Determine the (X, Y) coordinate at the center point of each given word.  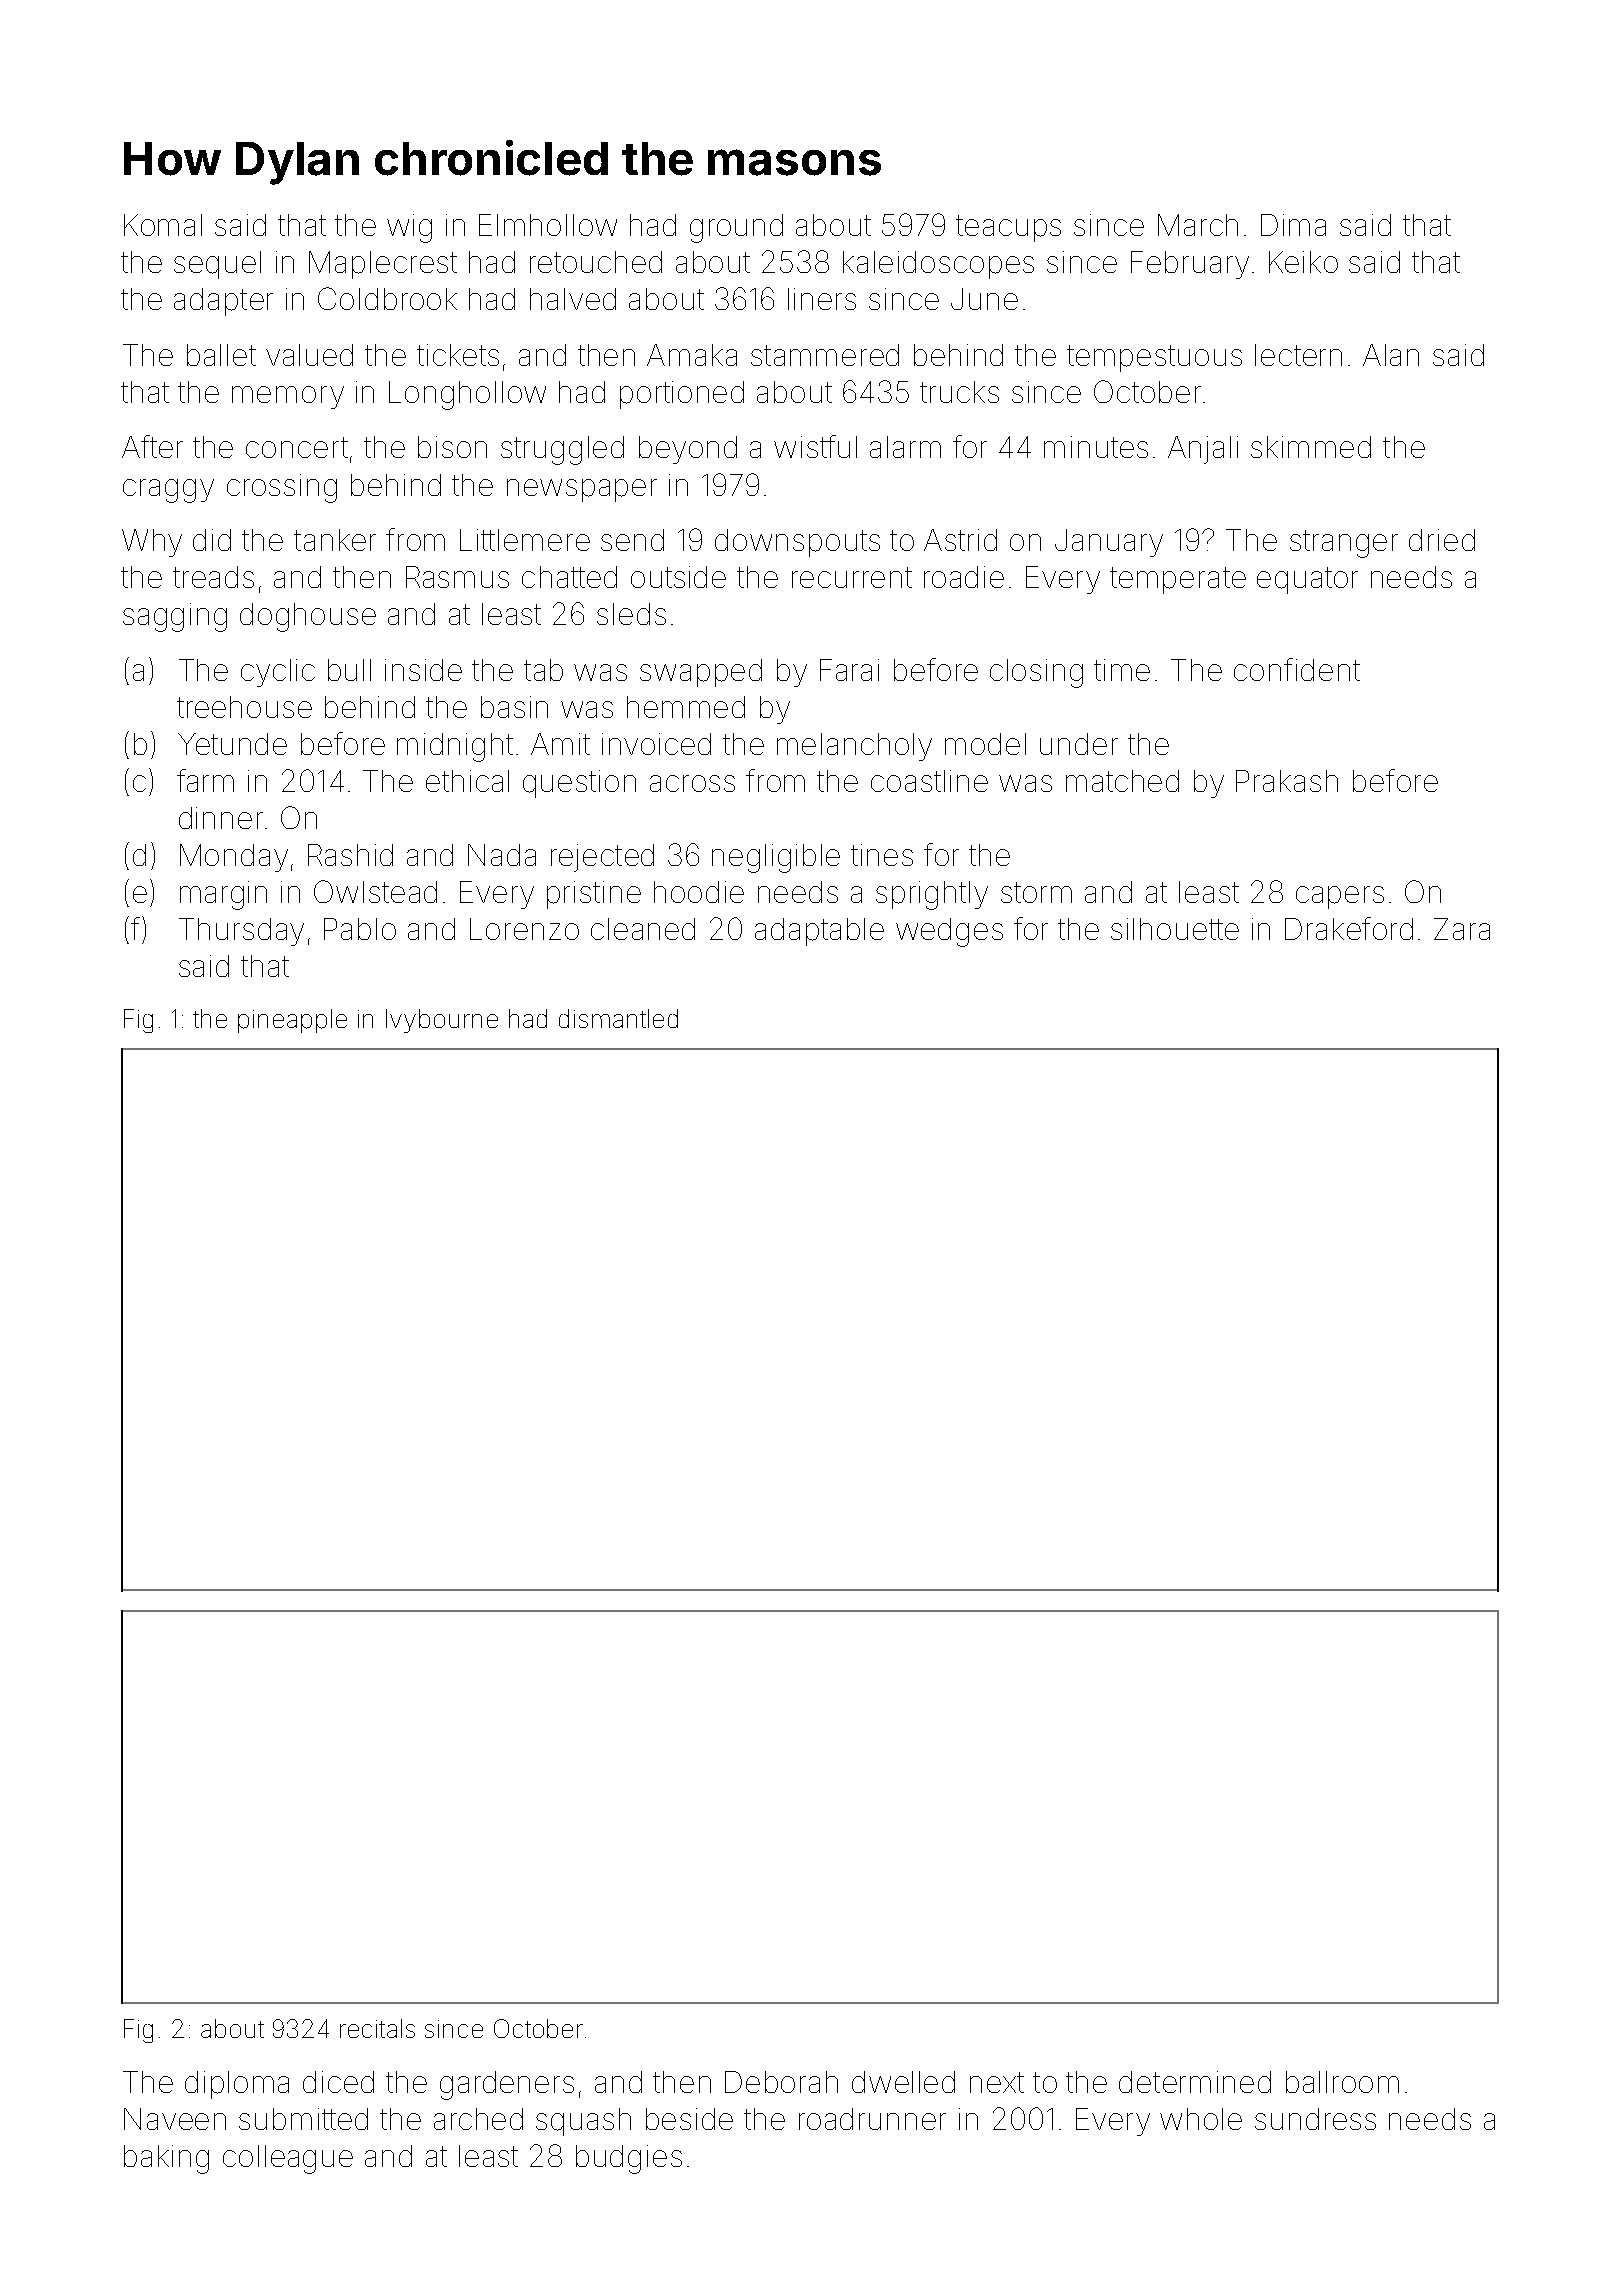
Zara (1462, 929)
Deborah (781, 2082)
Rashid (350, 855)
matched (1122, 781)
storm (1036, 892)
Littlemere (525, 540)
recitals (377, 2028)
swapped (701, 673)
